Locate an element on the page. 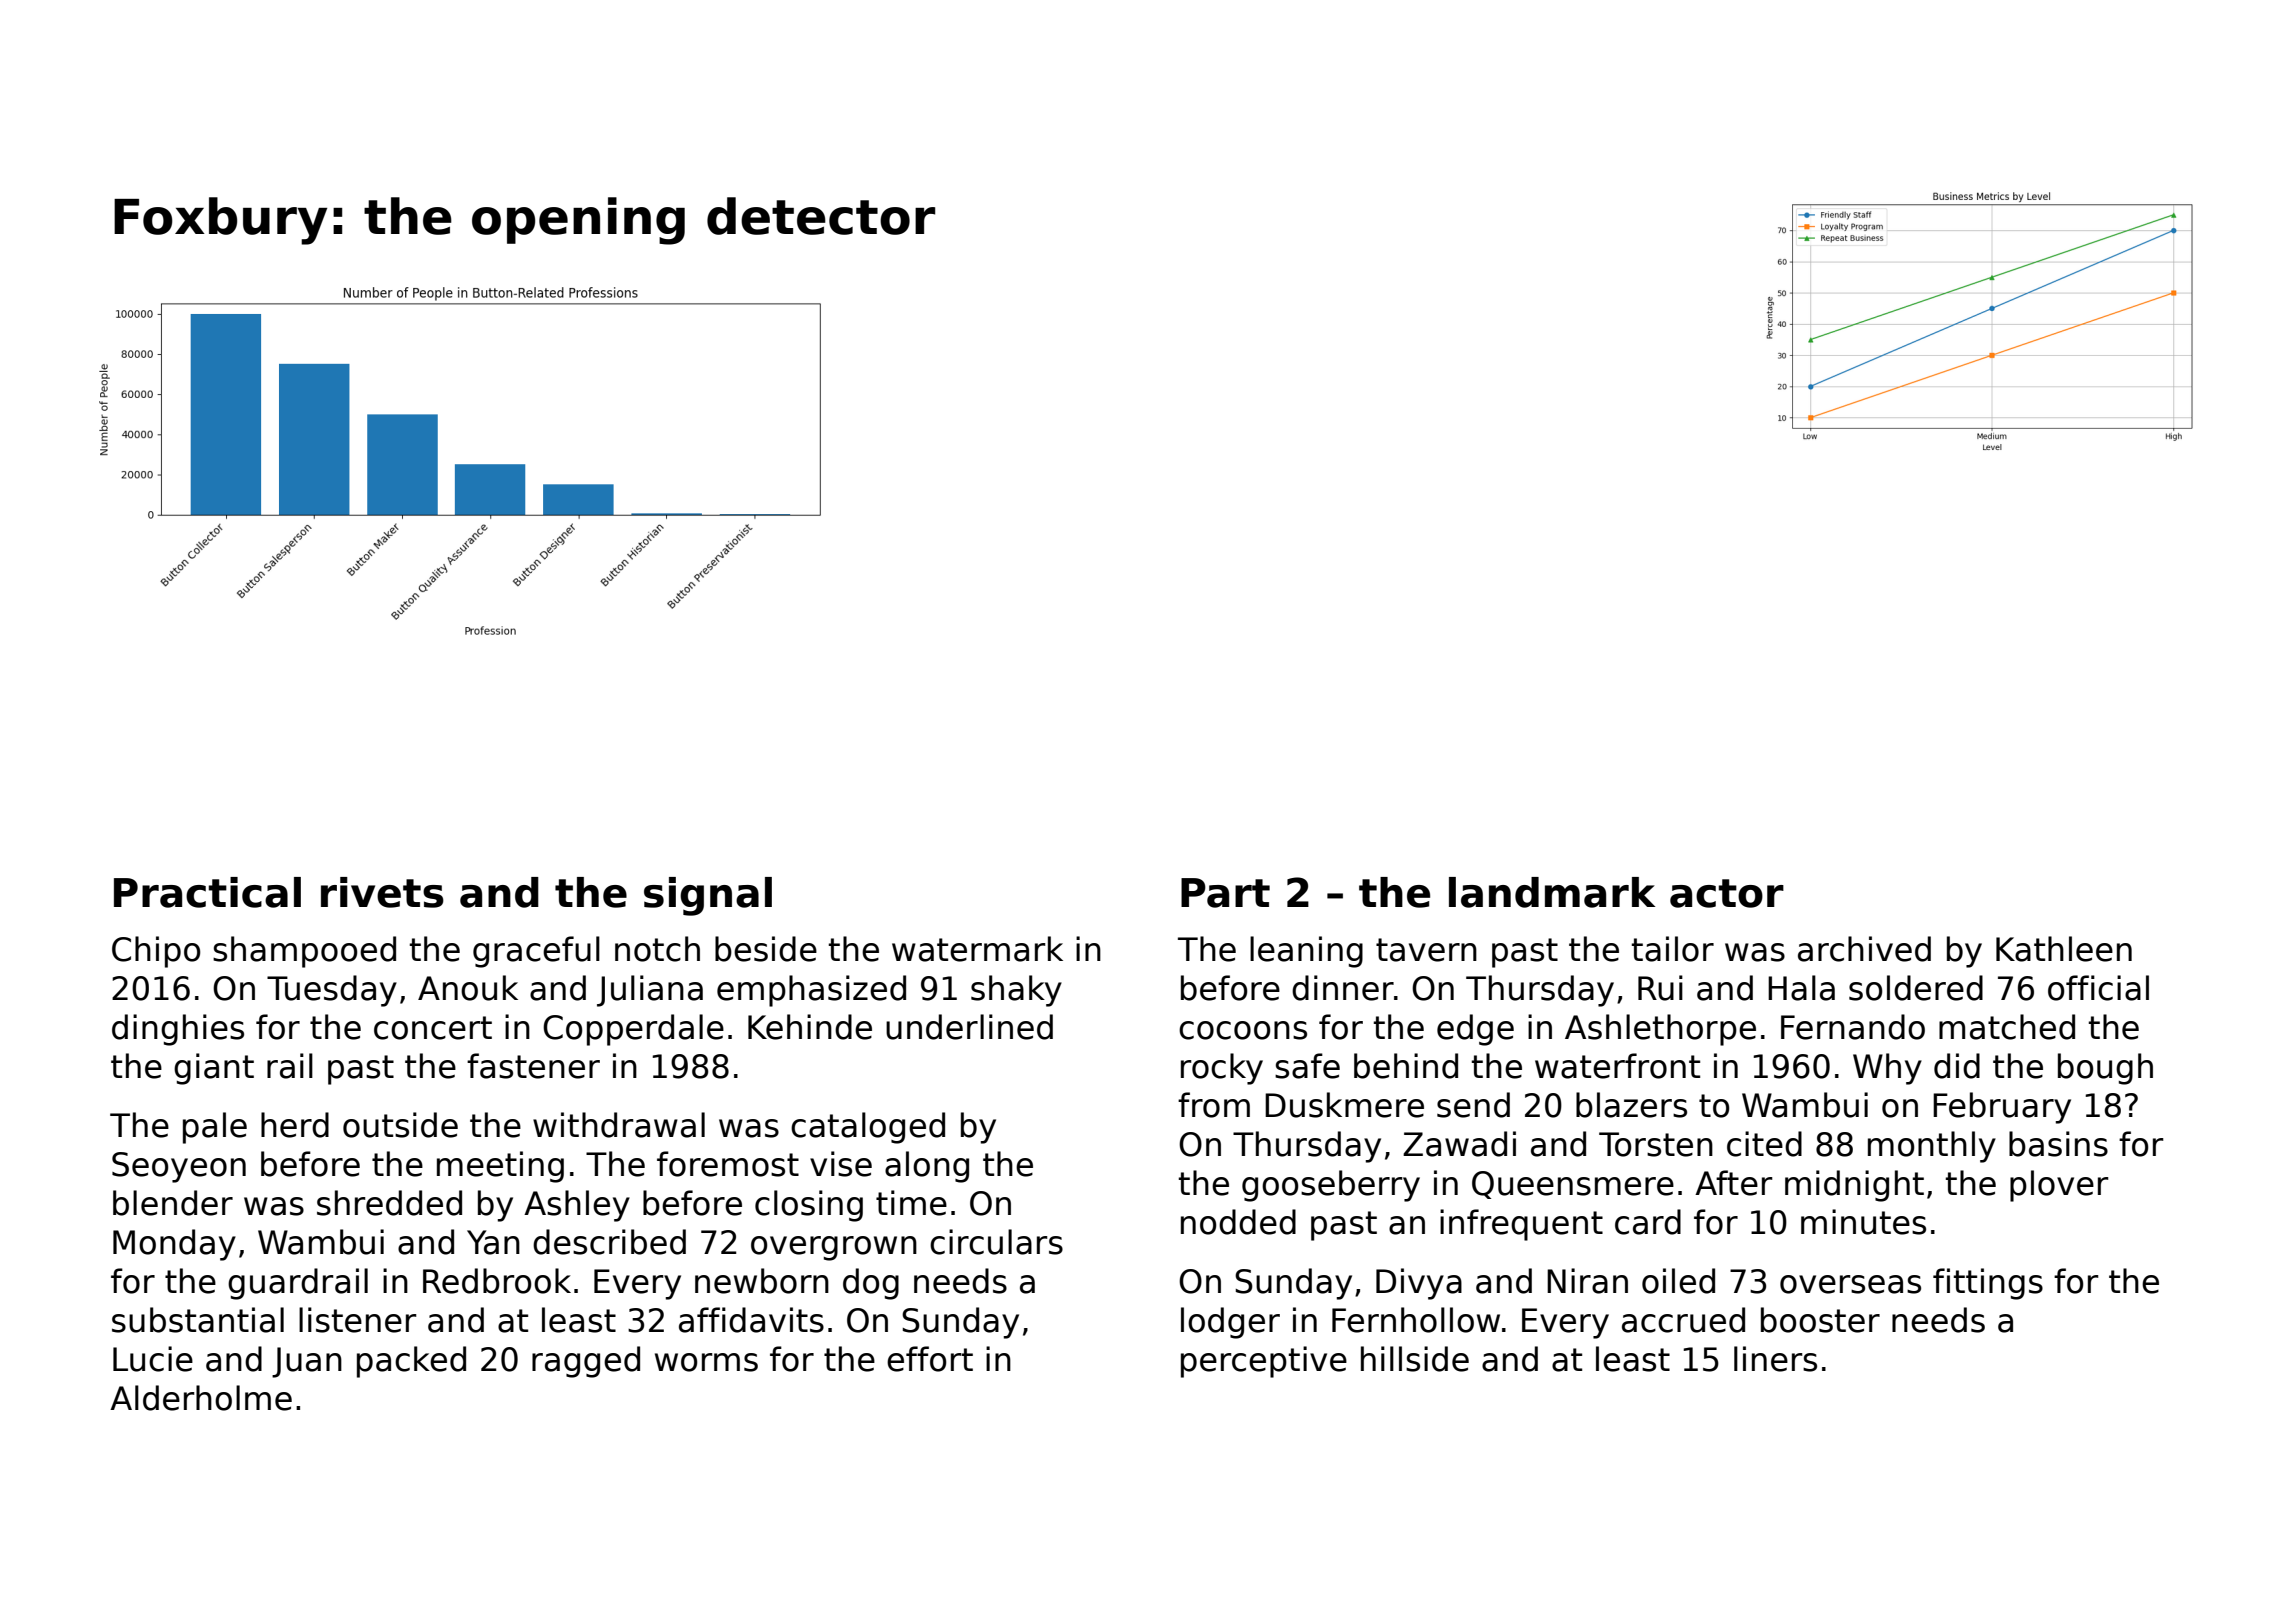 The image size is (2292, 1620). Kehinde is located at coordinates (810, 1027).
